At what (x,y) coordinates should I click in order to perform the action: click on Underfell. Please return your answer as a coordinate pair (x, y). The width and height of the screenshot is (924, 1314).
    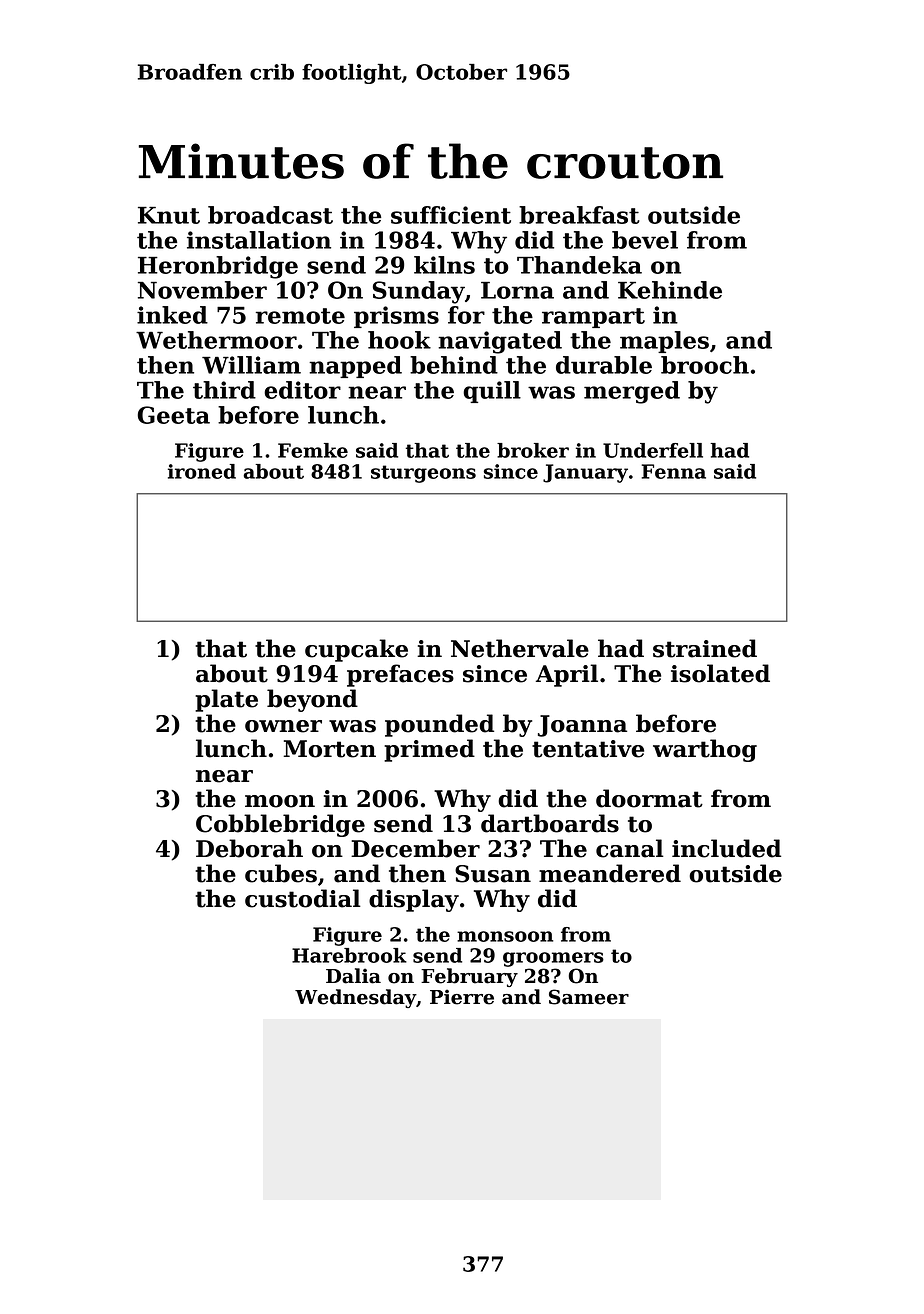
    Looking at the image, I should click on (653, 450).
